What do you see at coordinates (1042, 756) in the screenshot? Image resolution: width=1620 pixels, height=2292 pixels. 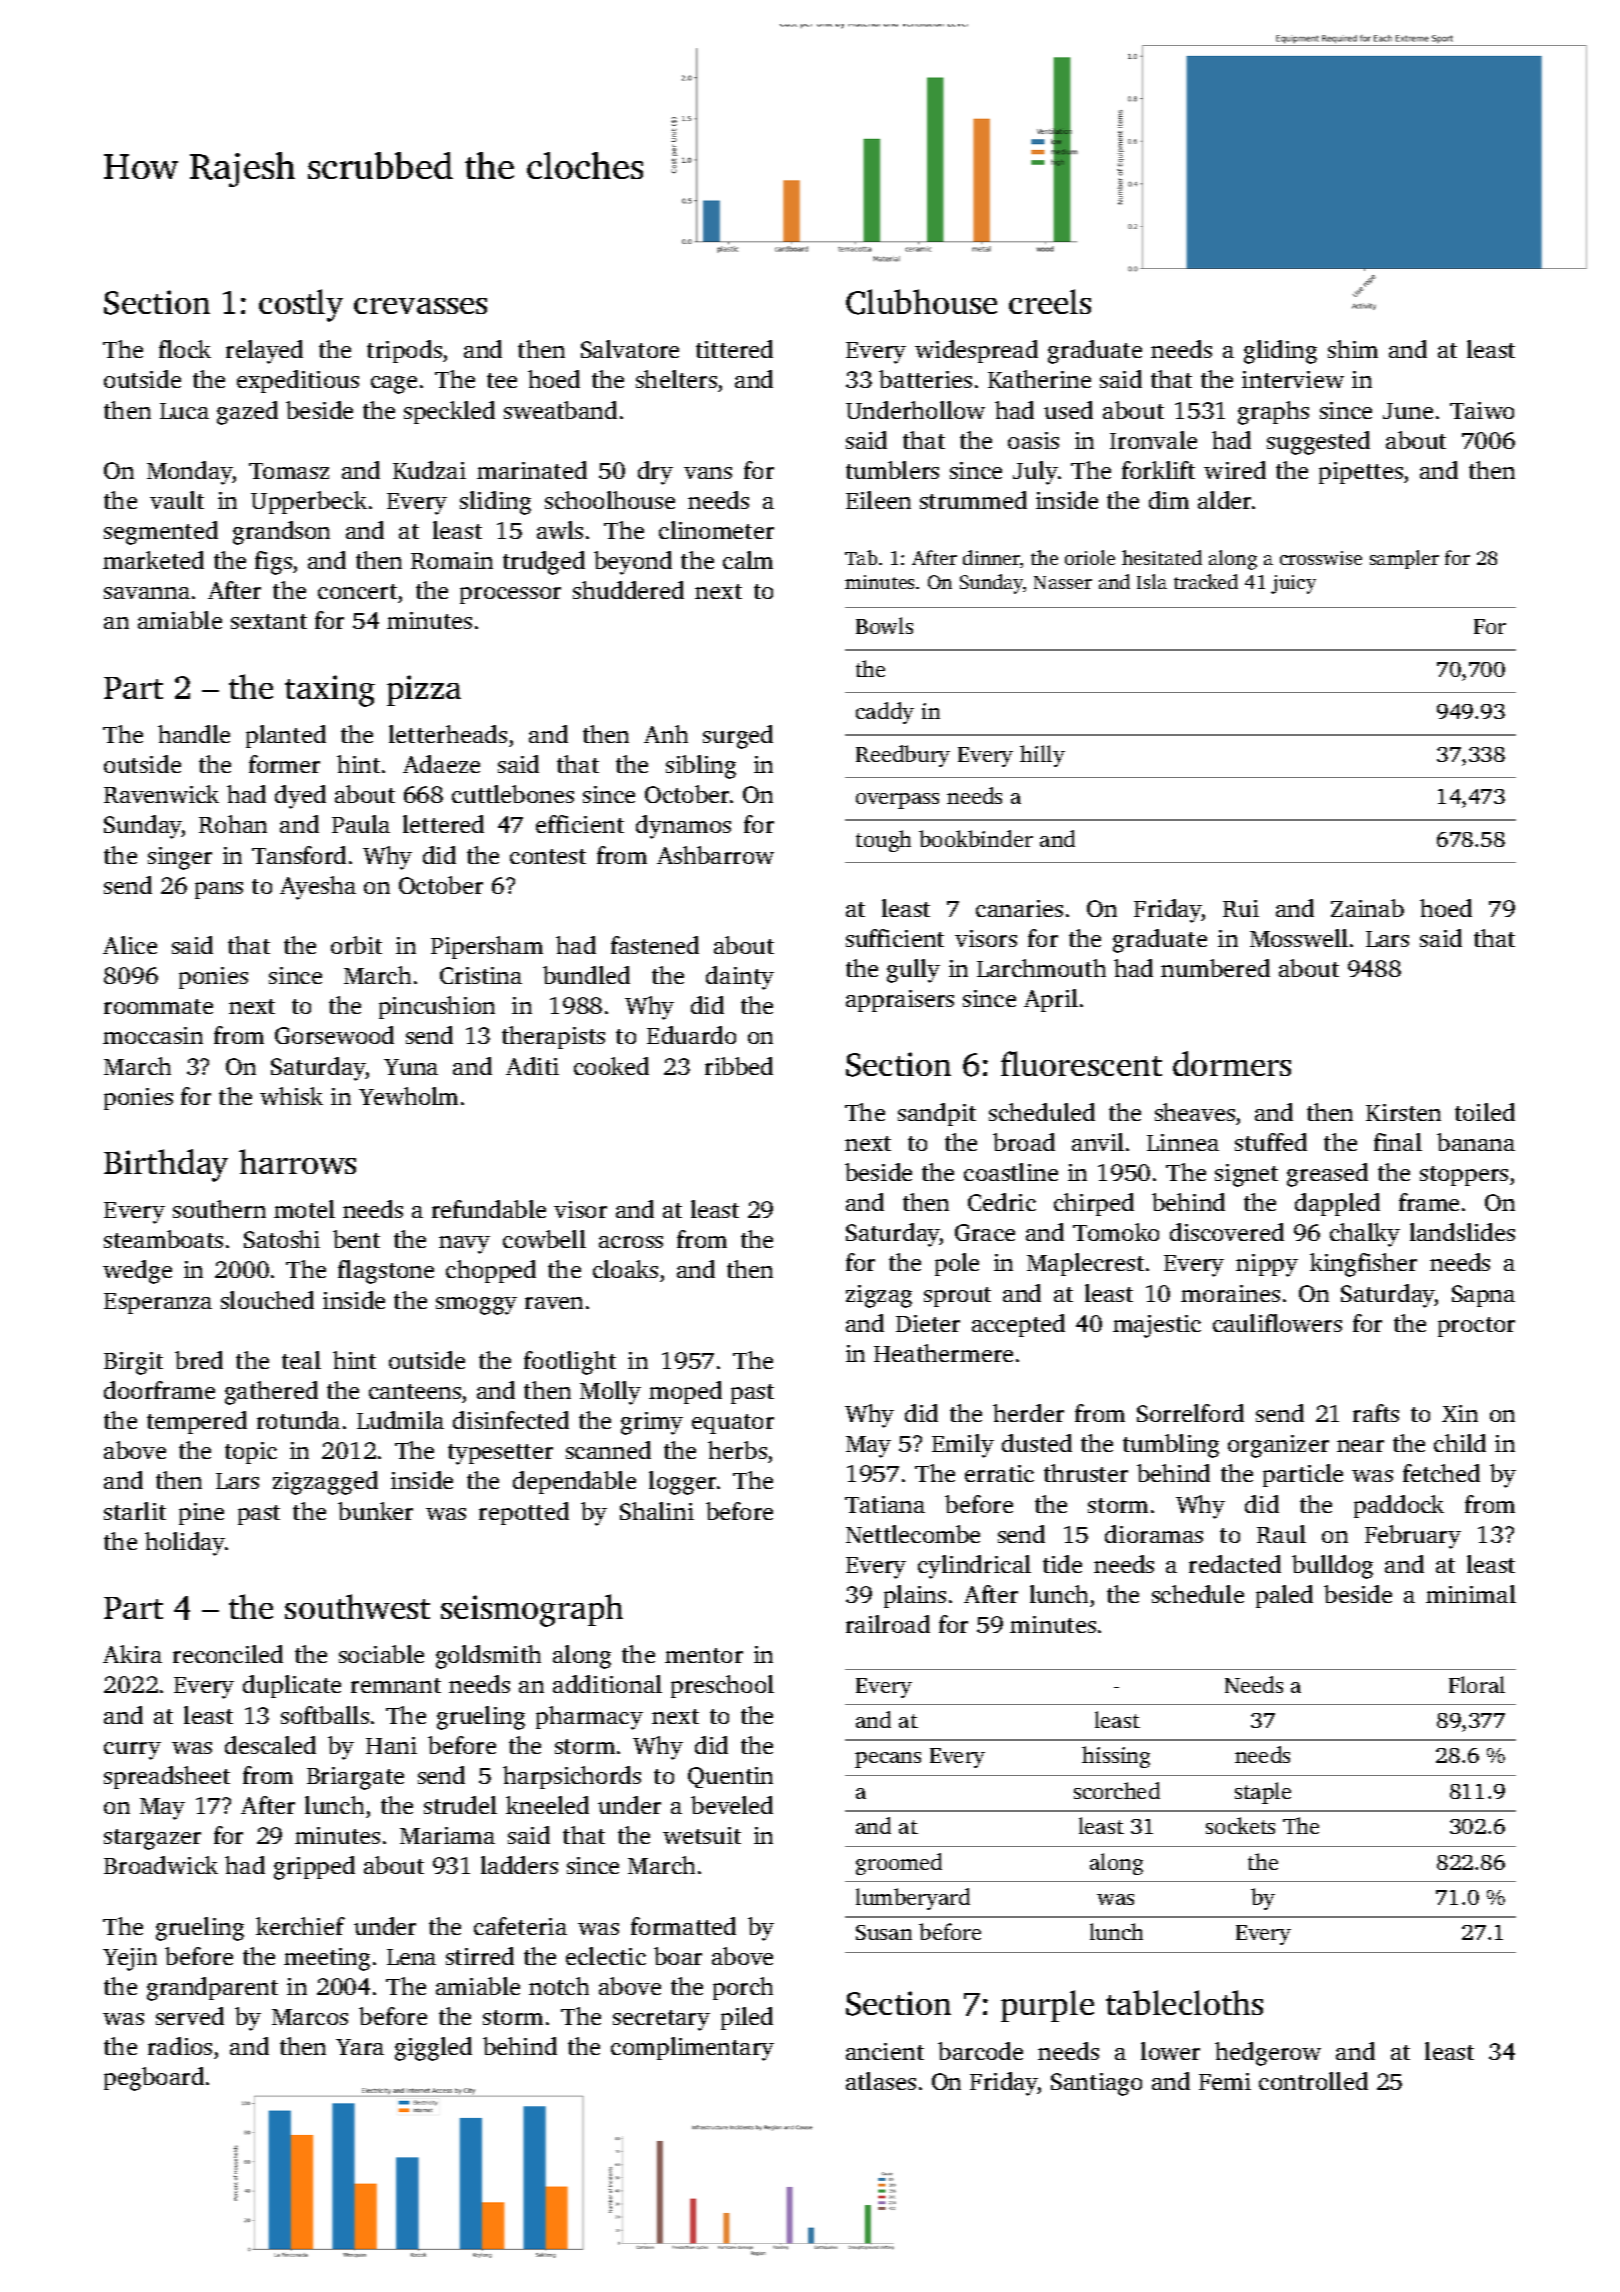 I see `hilly` at bounding box center [1042, 756].
